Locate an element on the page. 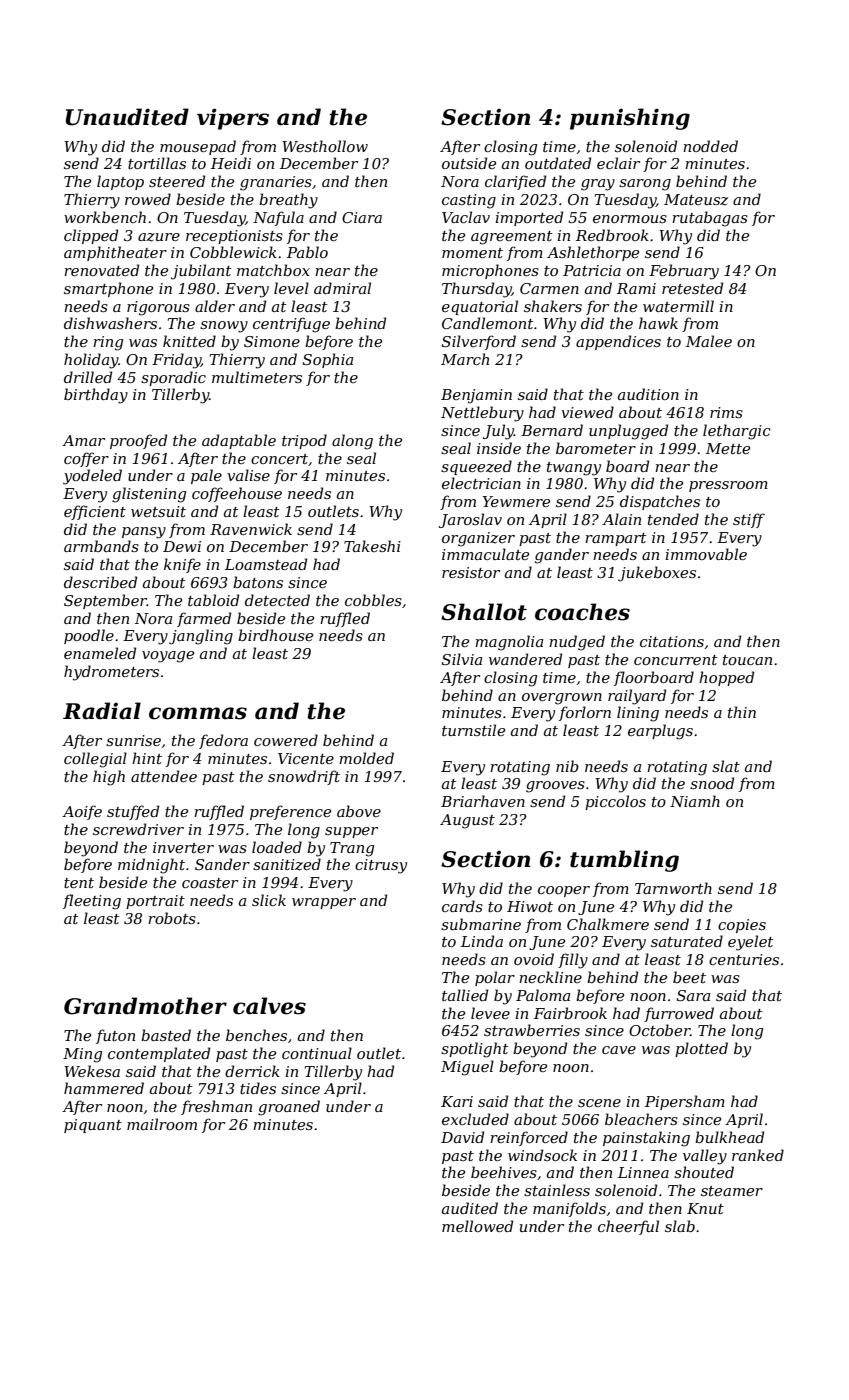  Westhollow is located at coordinates (325, 146).
